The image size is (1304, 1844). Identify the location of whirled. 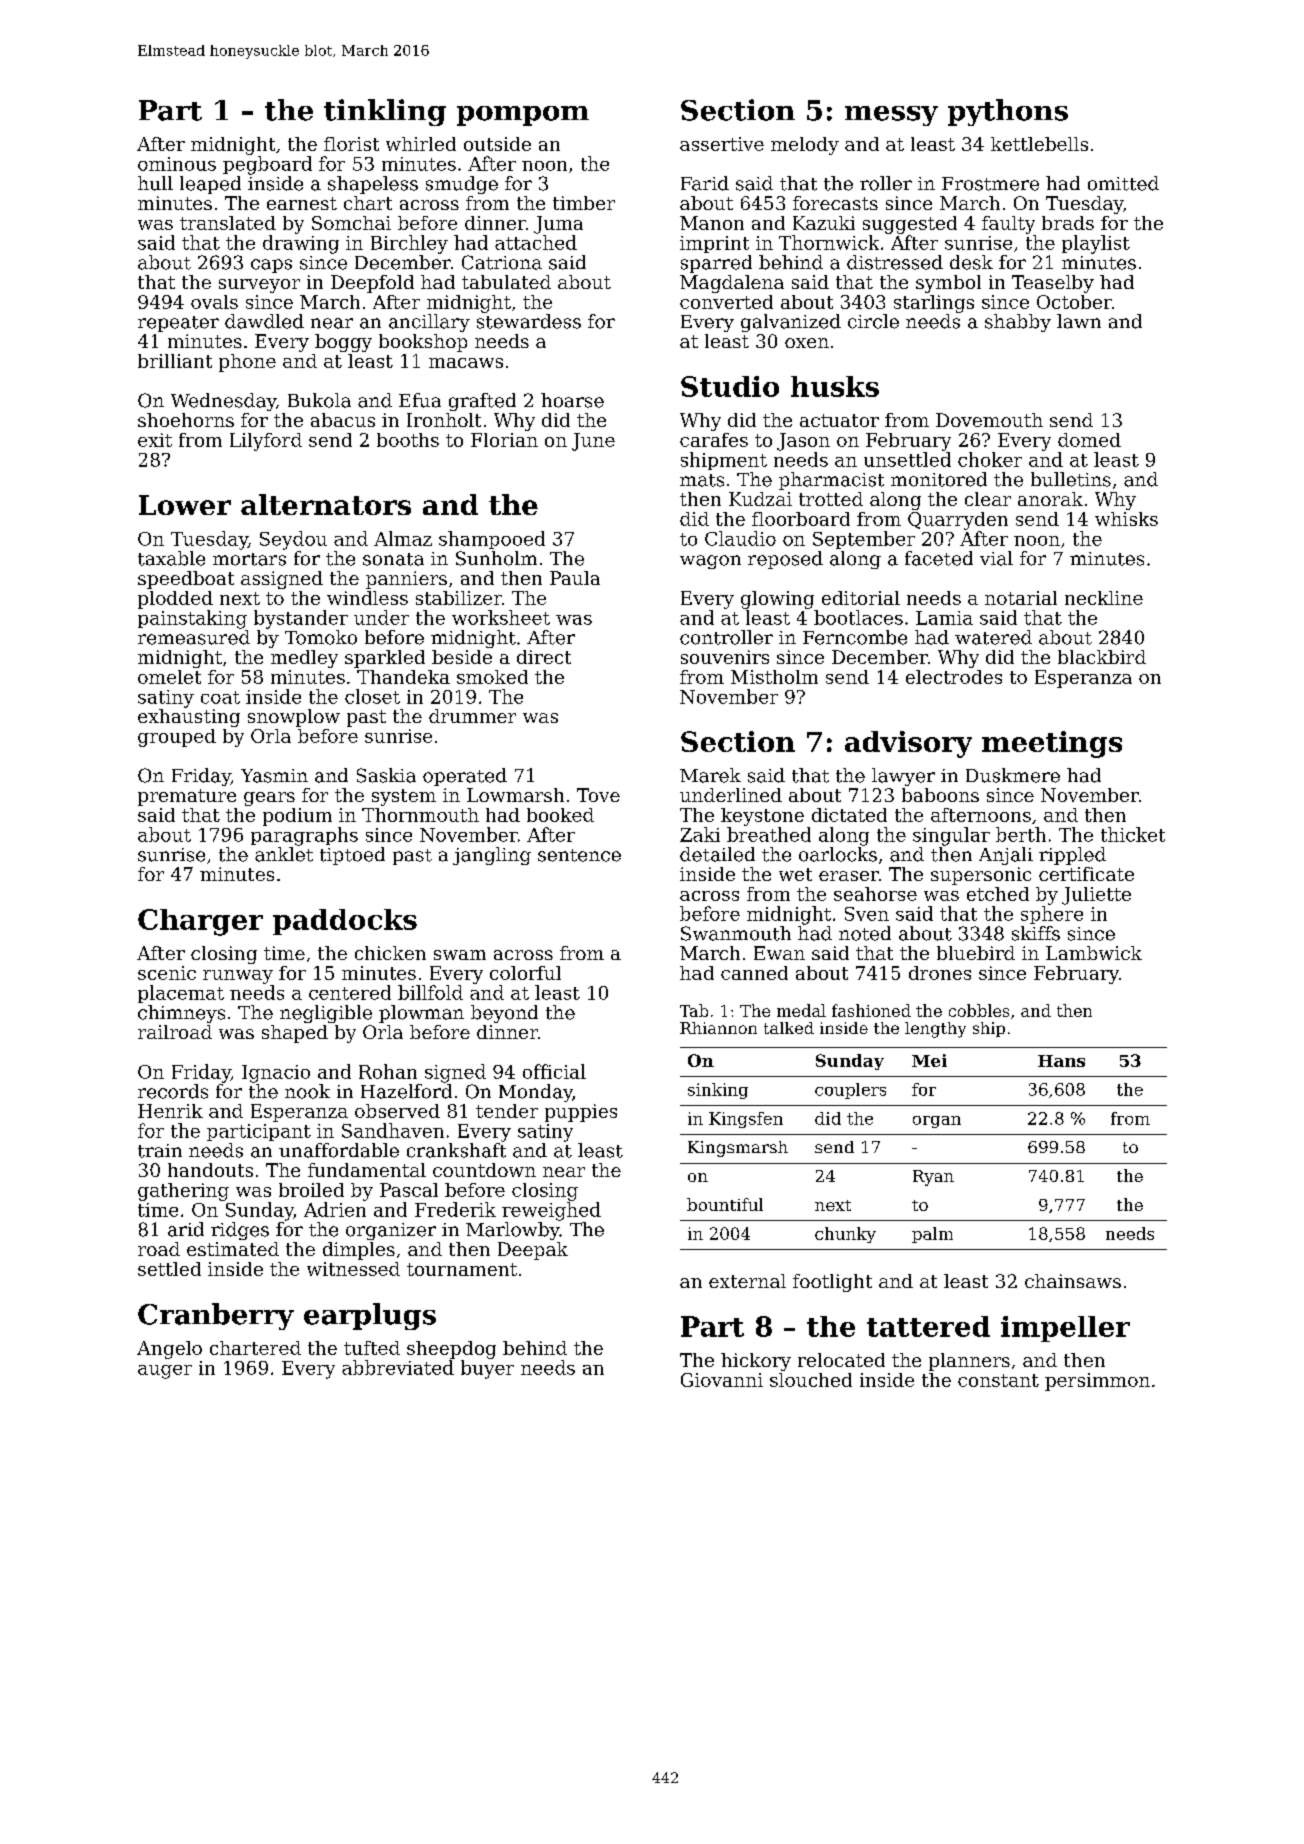
(421, 144).
